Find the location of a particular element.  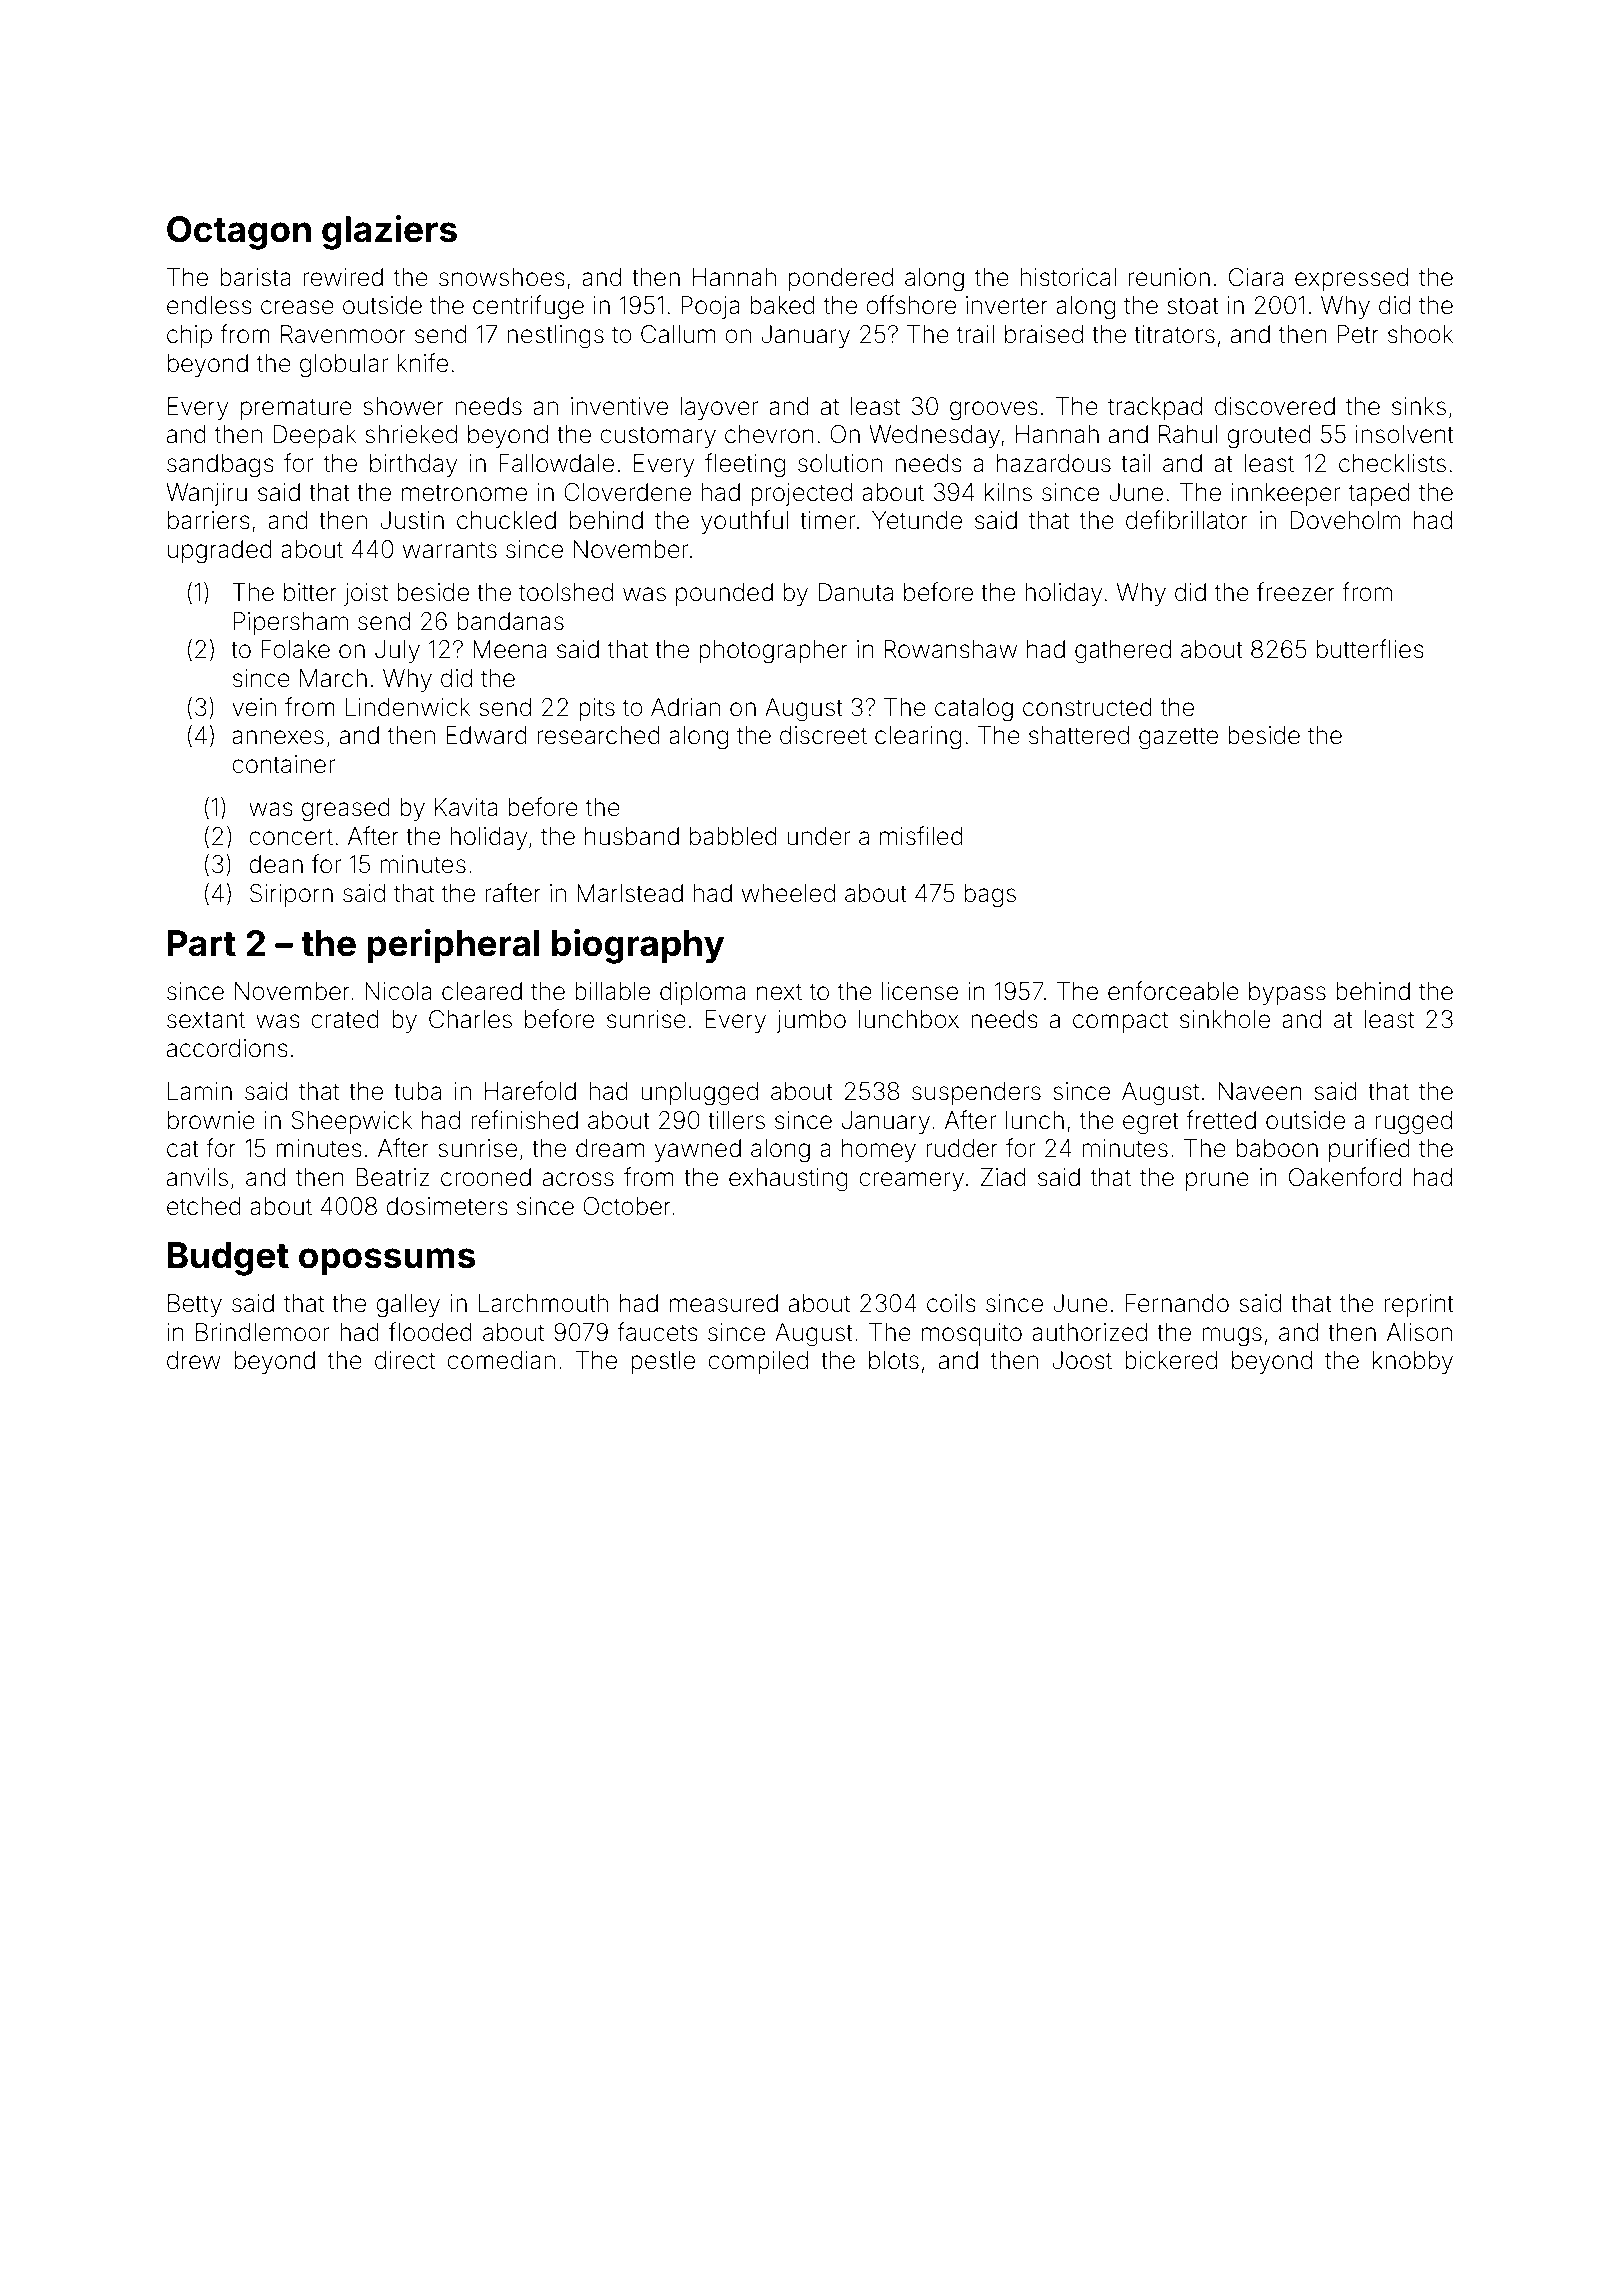

inverter is located at coordinates (1007, 305).
